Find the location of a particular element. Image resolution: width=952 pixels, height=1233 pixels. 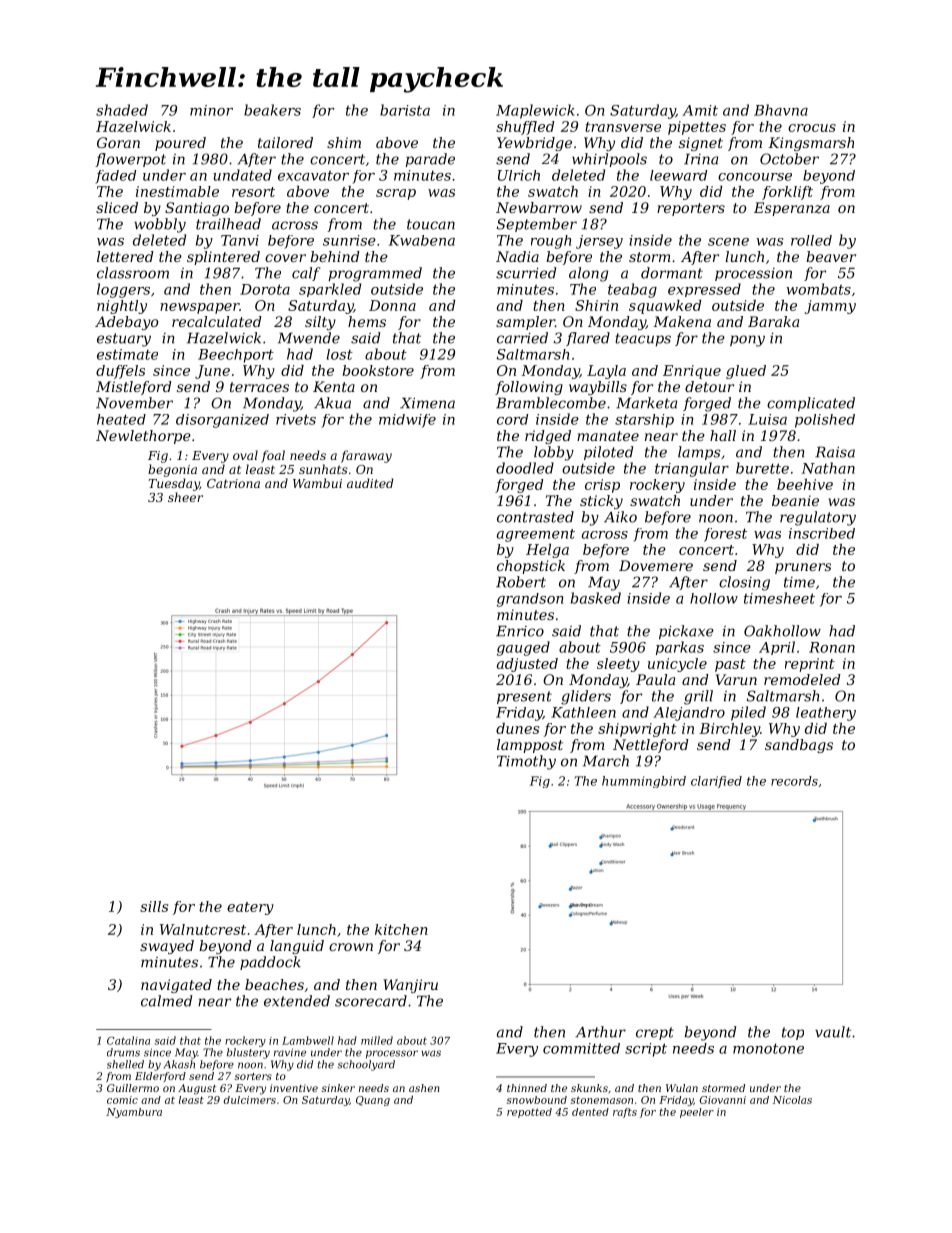

Akua is located at coordinates (332, 403).
